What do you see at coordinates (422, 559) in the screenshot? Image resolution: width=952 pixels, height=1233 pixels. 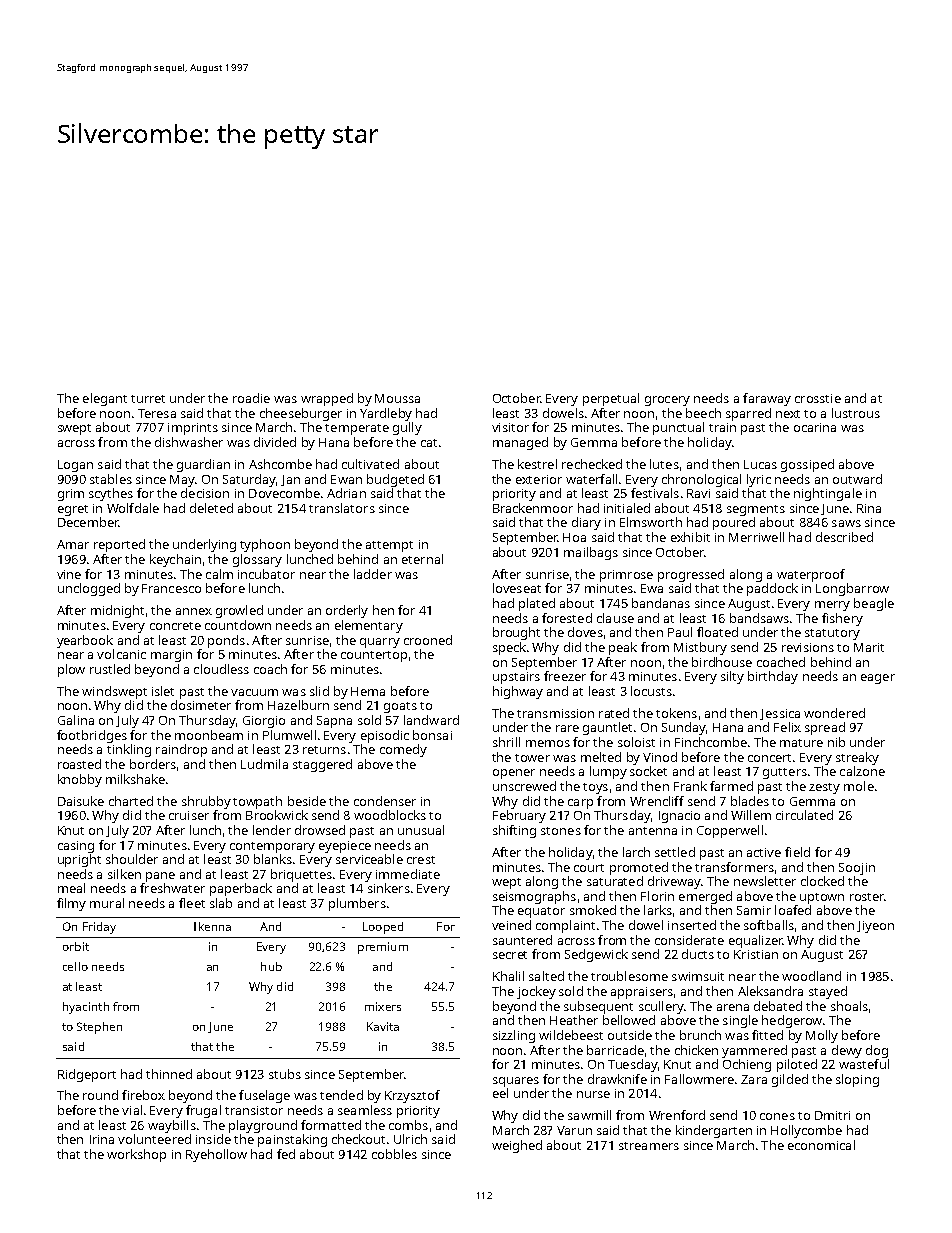 I see `eternal` at bounding box center [422, 559].
